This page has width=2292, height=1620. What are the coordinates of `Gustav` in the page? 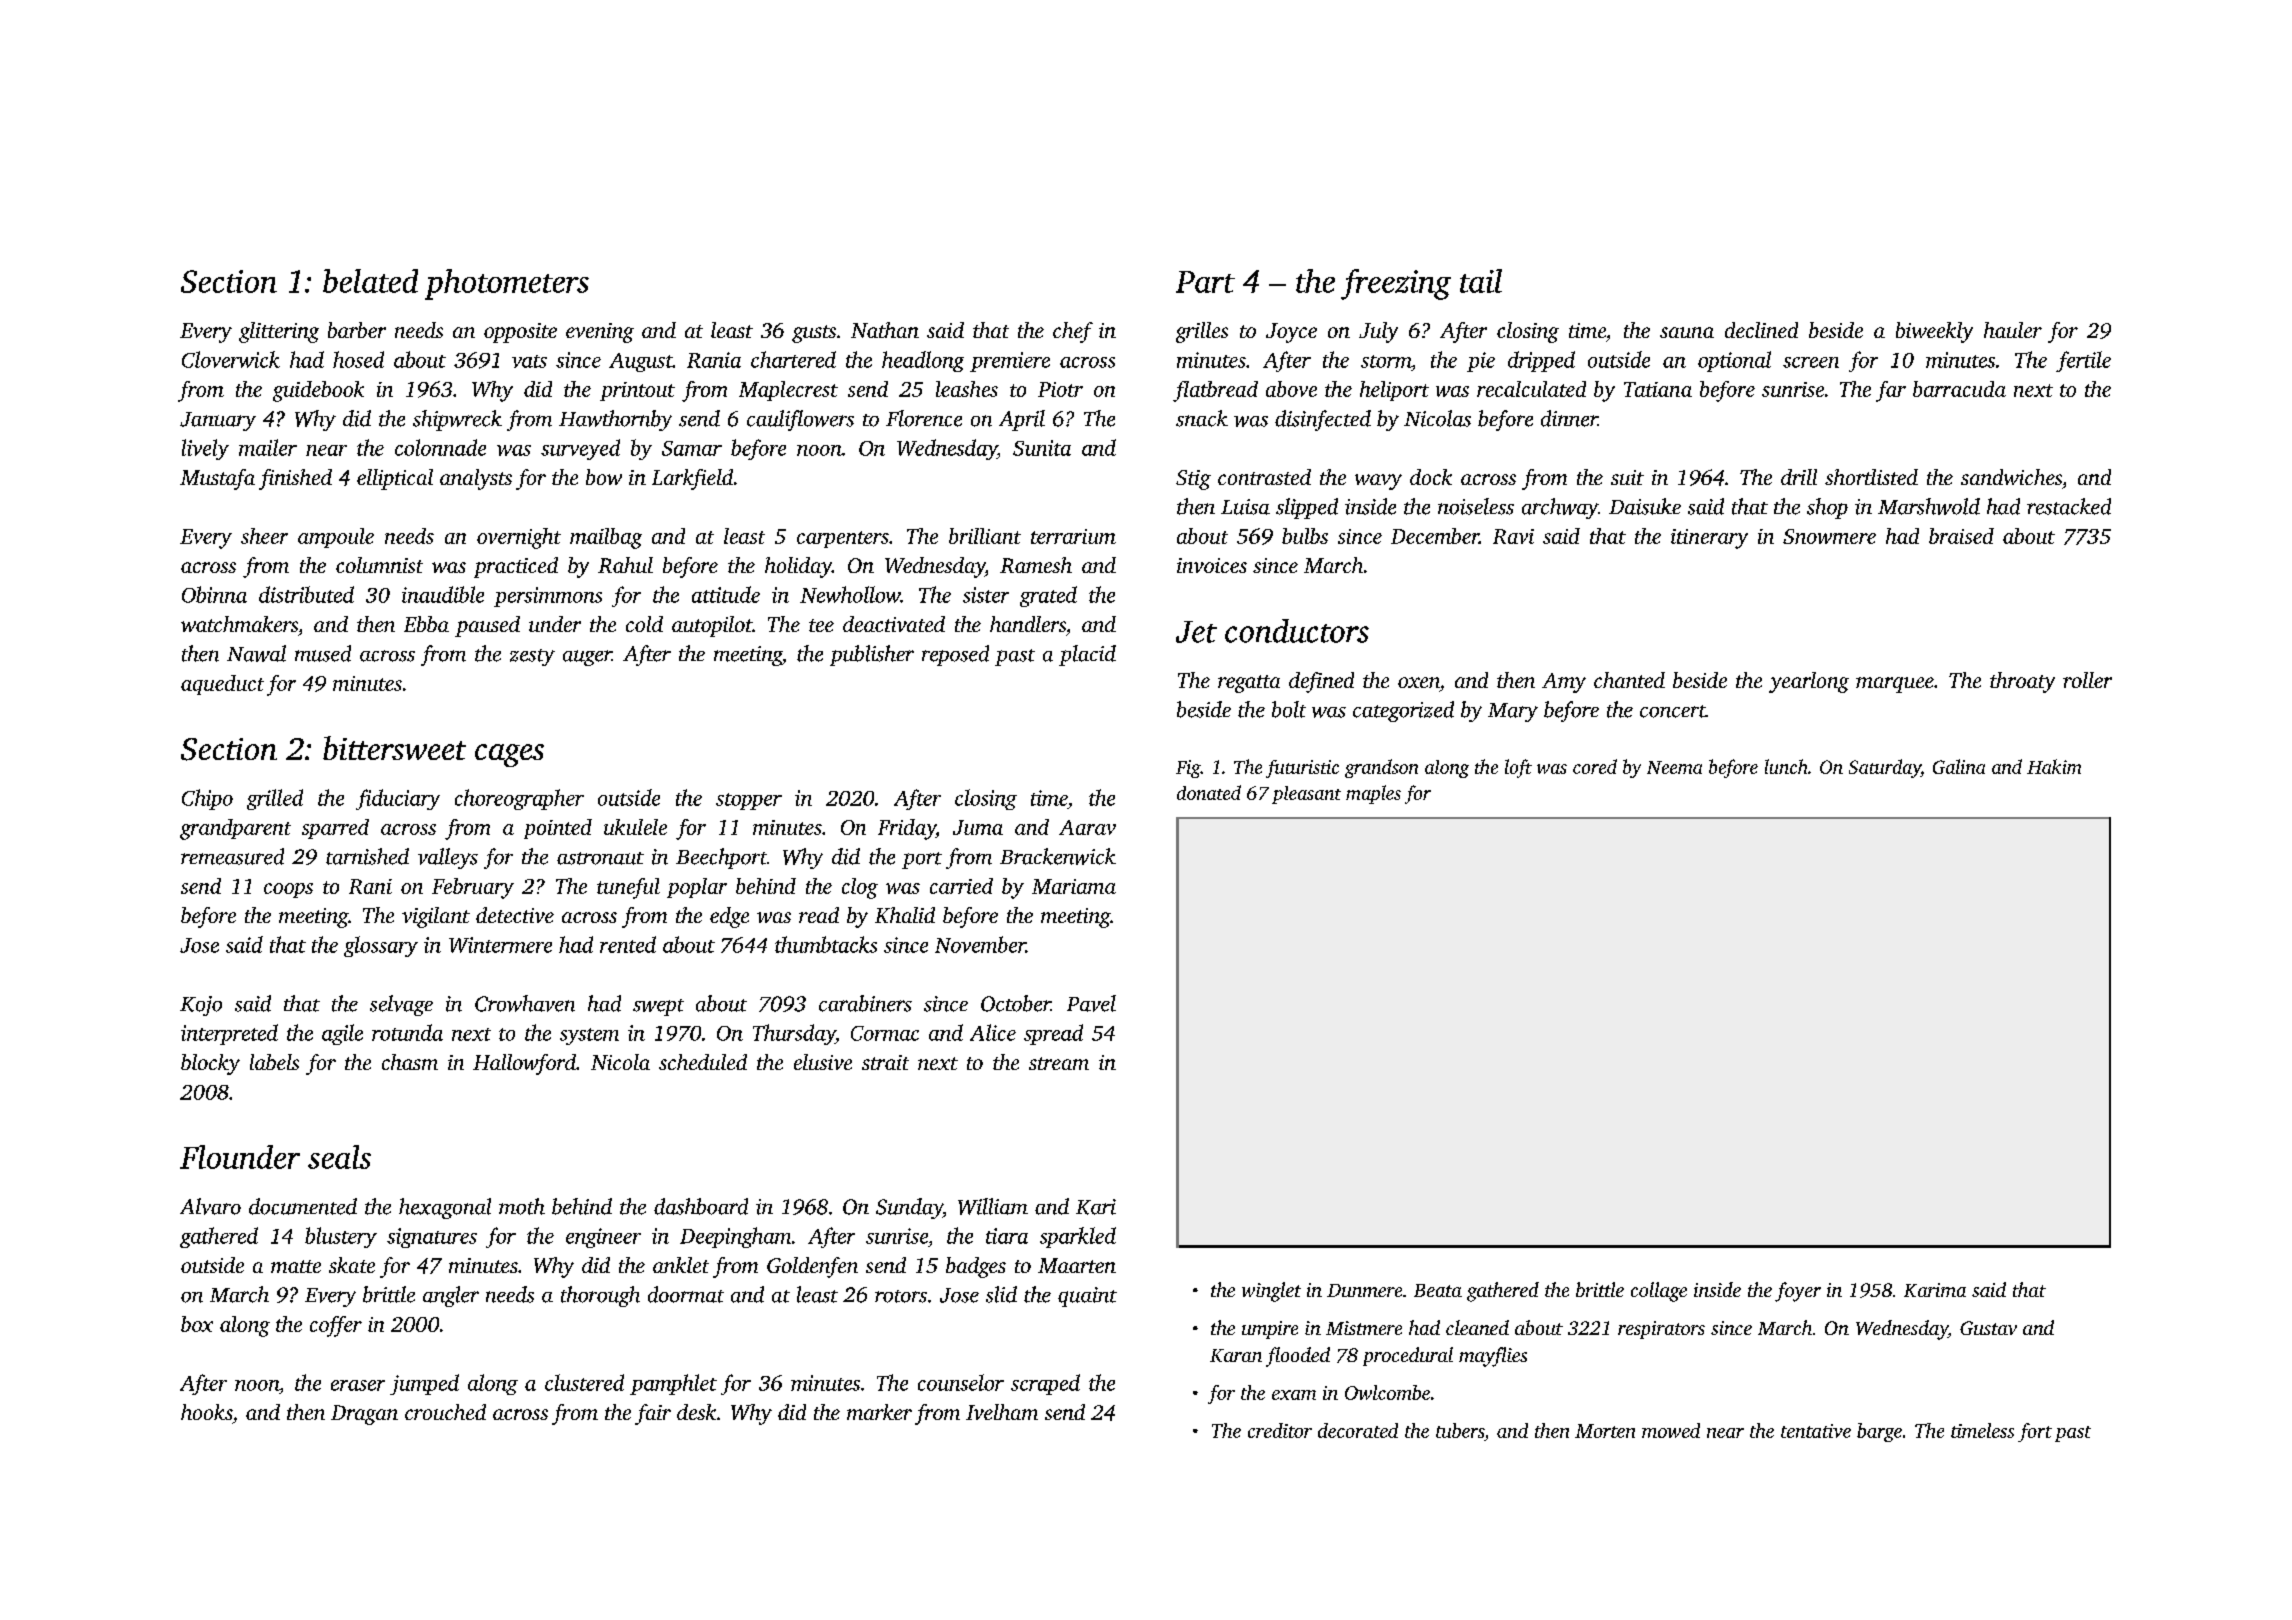 It's located at (1988, 1328).
